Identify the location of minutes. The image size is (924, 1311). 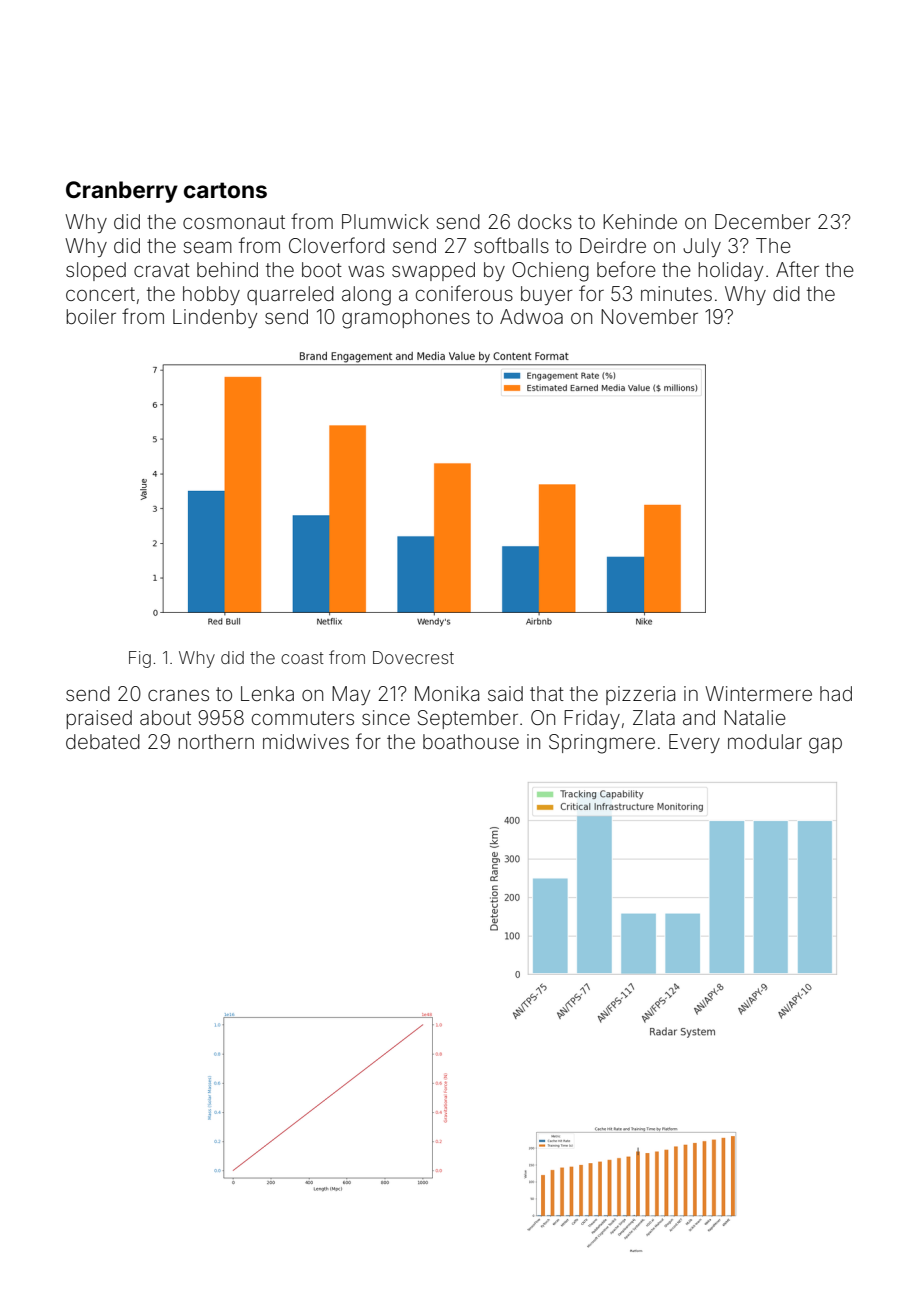
(676, 293).
